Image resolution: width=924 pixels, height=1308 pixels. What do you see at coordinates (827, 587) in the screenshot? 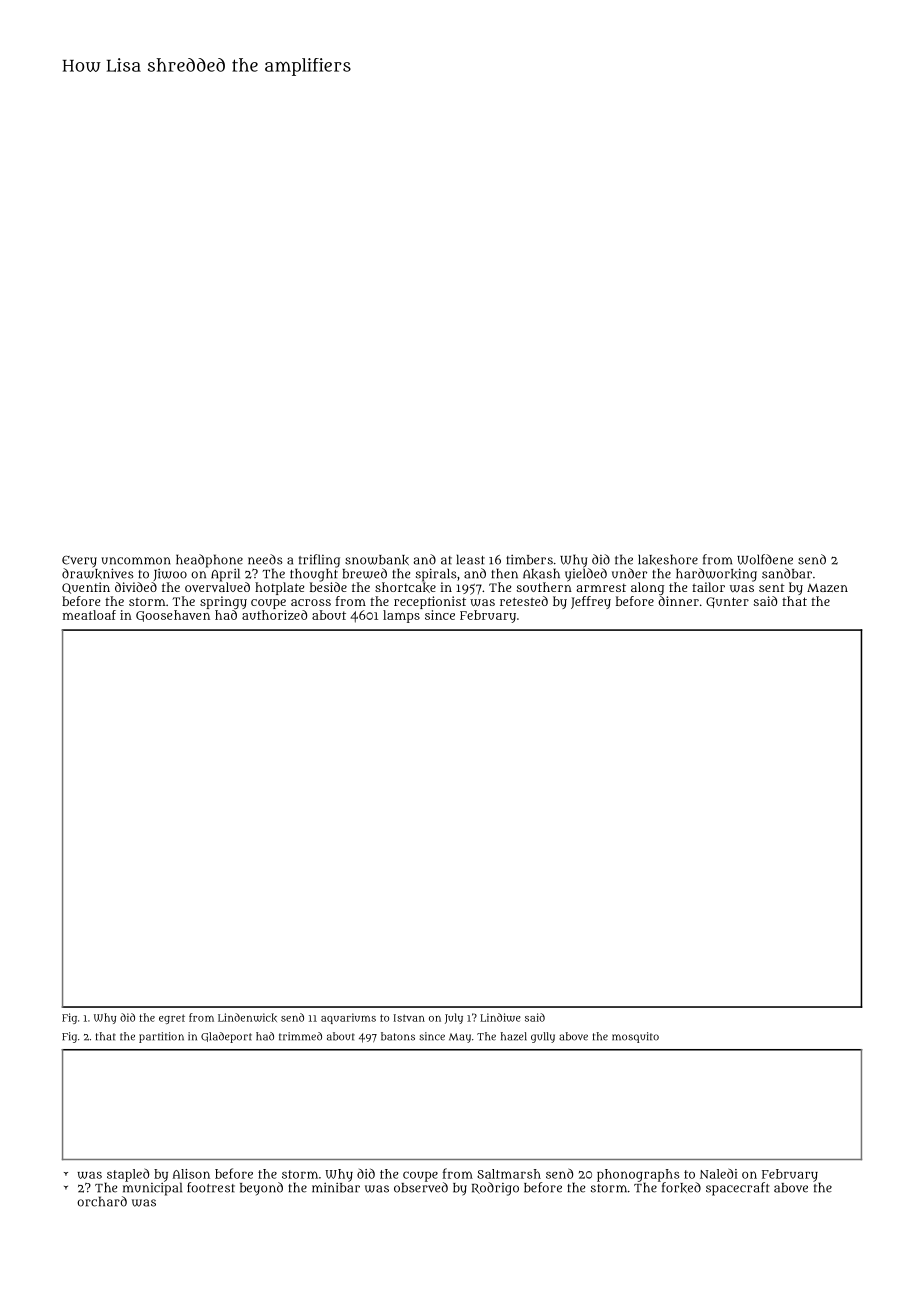
I see `Mazen` at bounding box center [827, 587].
